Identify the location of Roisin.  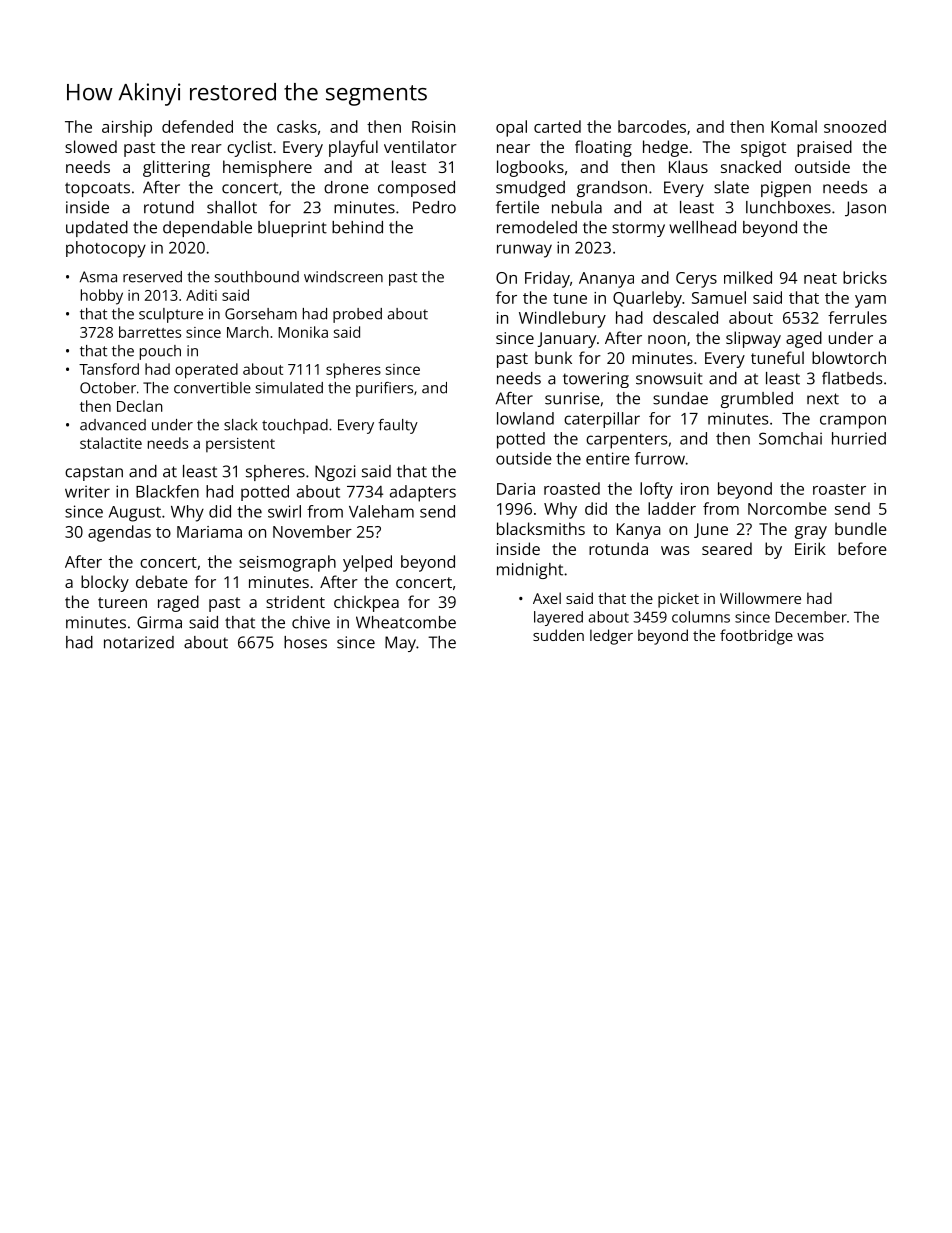
(433, 127).
